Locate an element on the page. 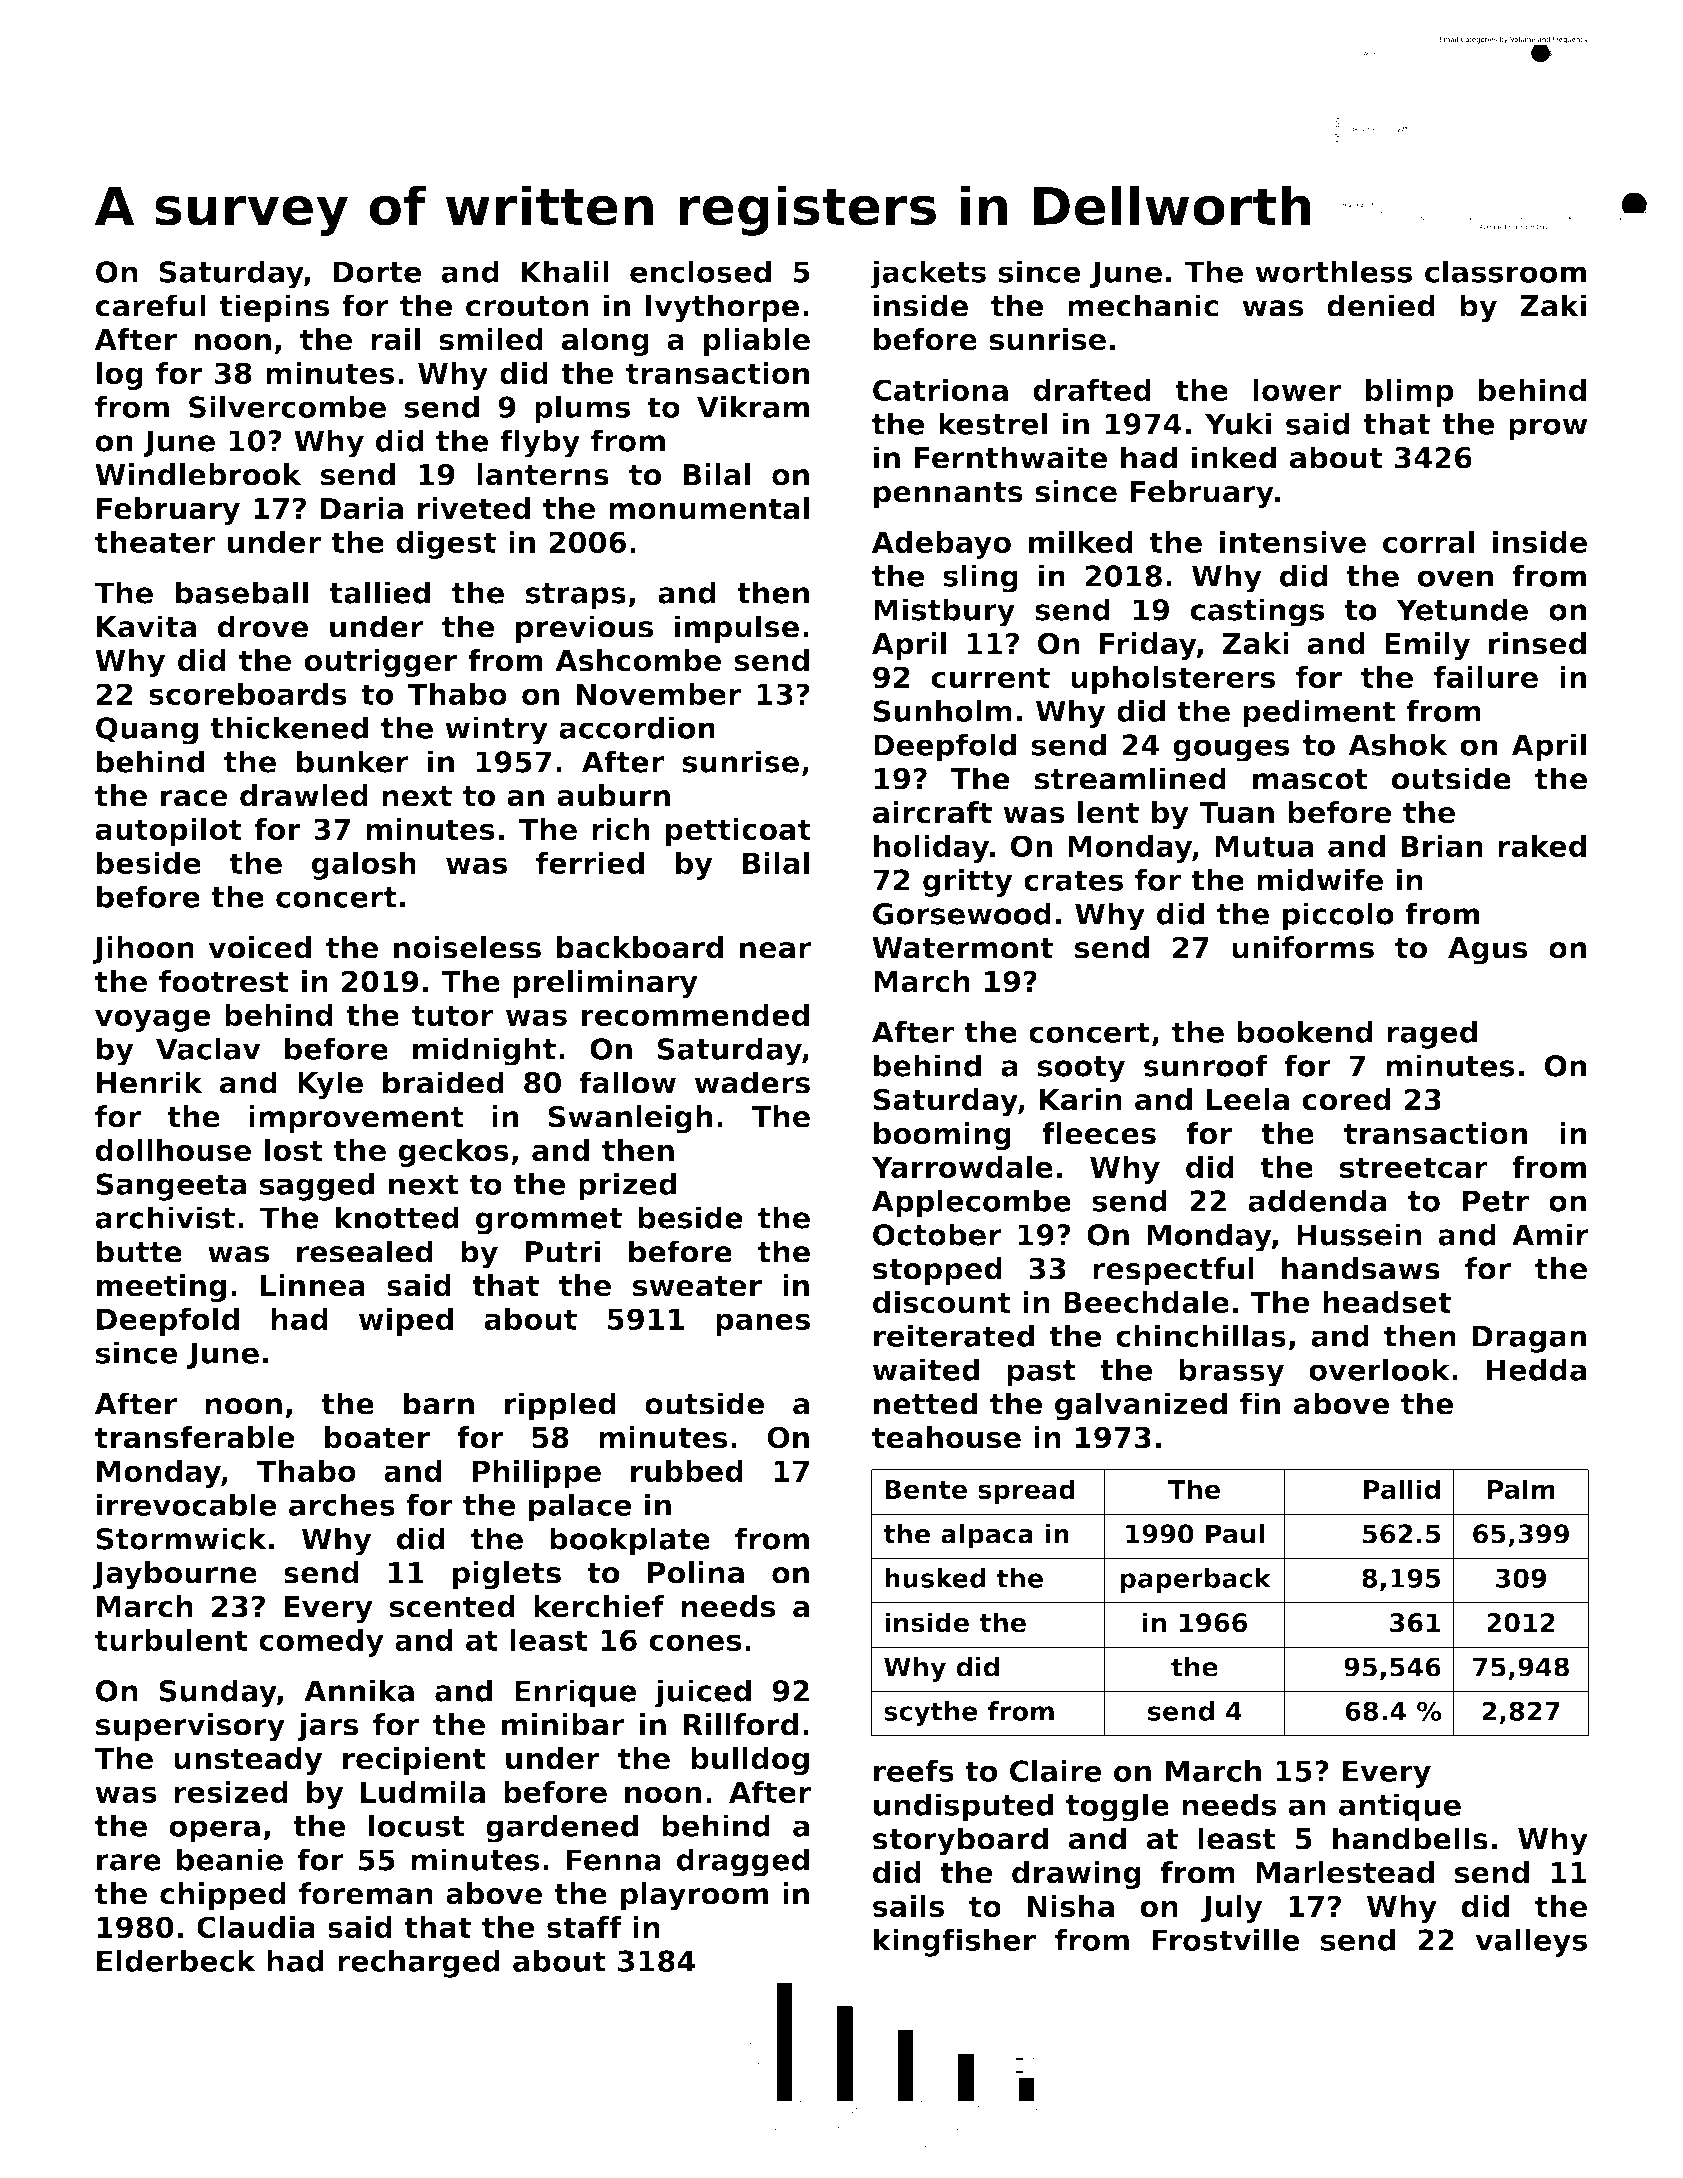 This page has height=2178, width=1683. meeting is located at coordinates (161, 1288).
